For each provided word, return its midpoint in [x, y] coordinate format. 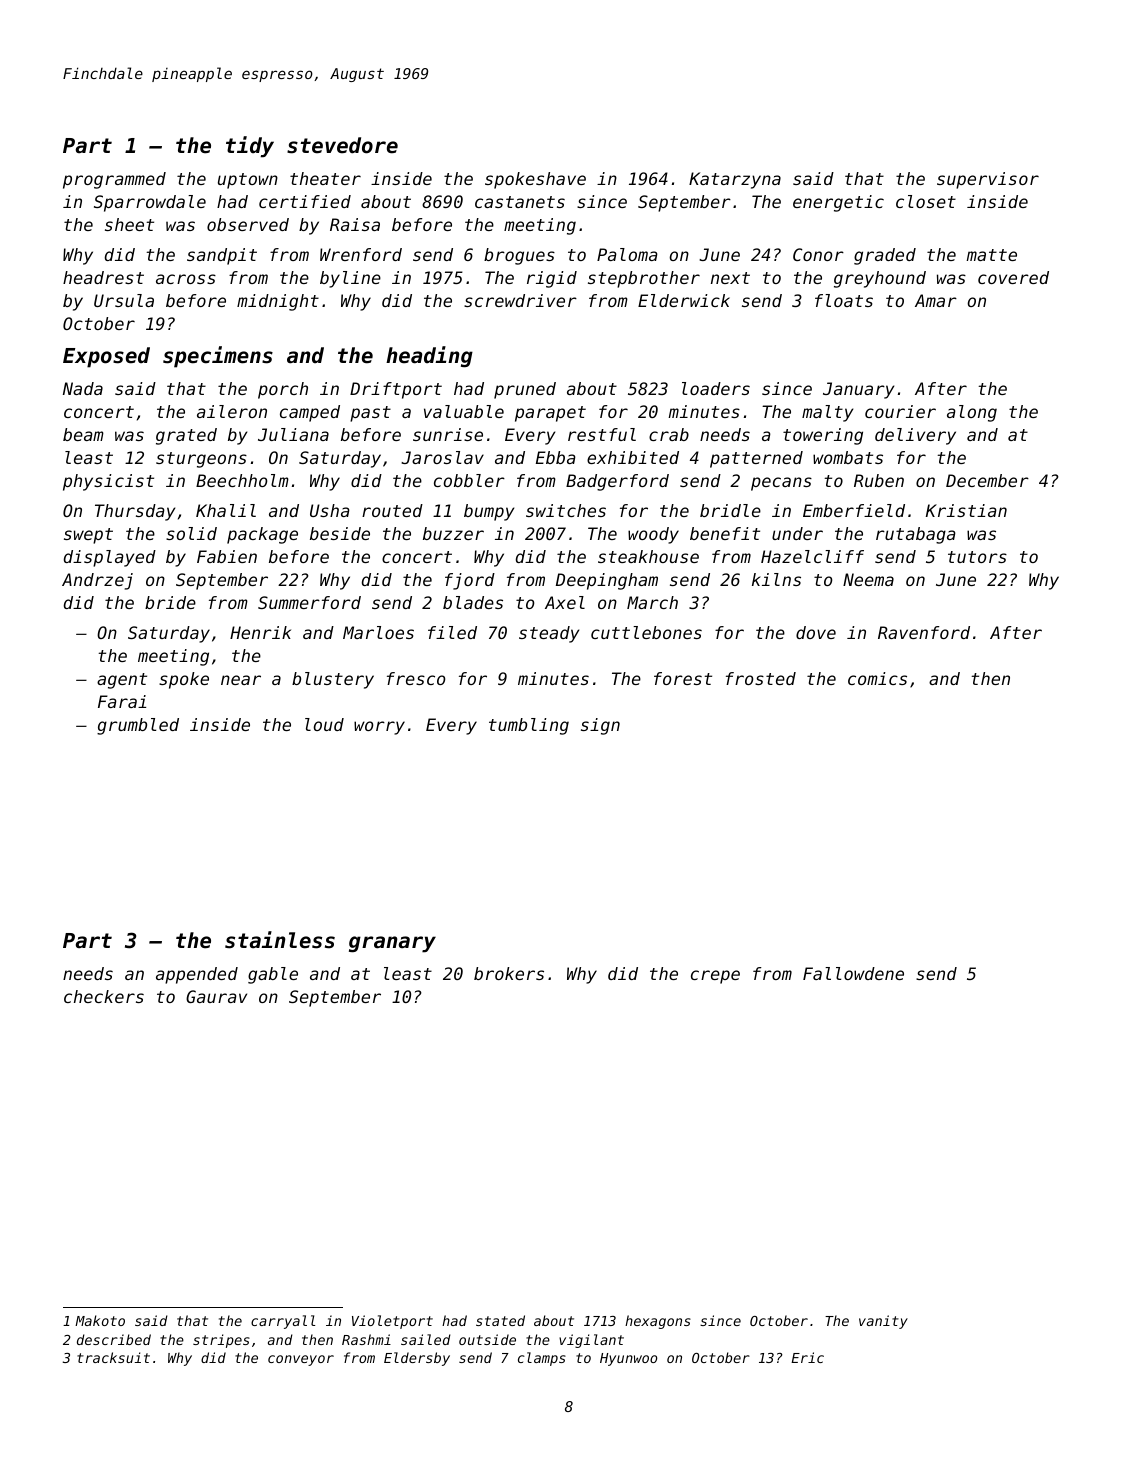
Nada [83, 388]
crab [669, 434]
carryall [283, 1322]
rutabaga [916, 535]
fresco [416, 678]
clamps [542, 1359]
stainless [280, 940]
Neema [868, 579]
